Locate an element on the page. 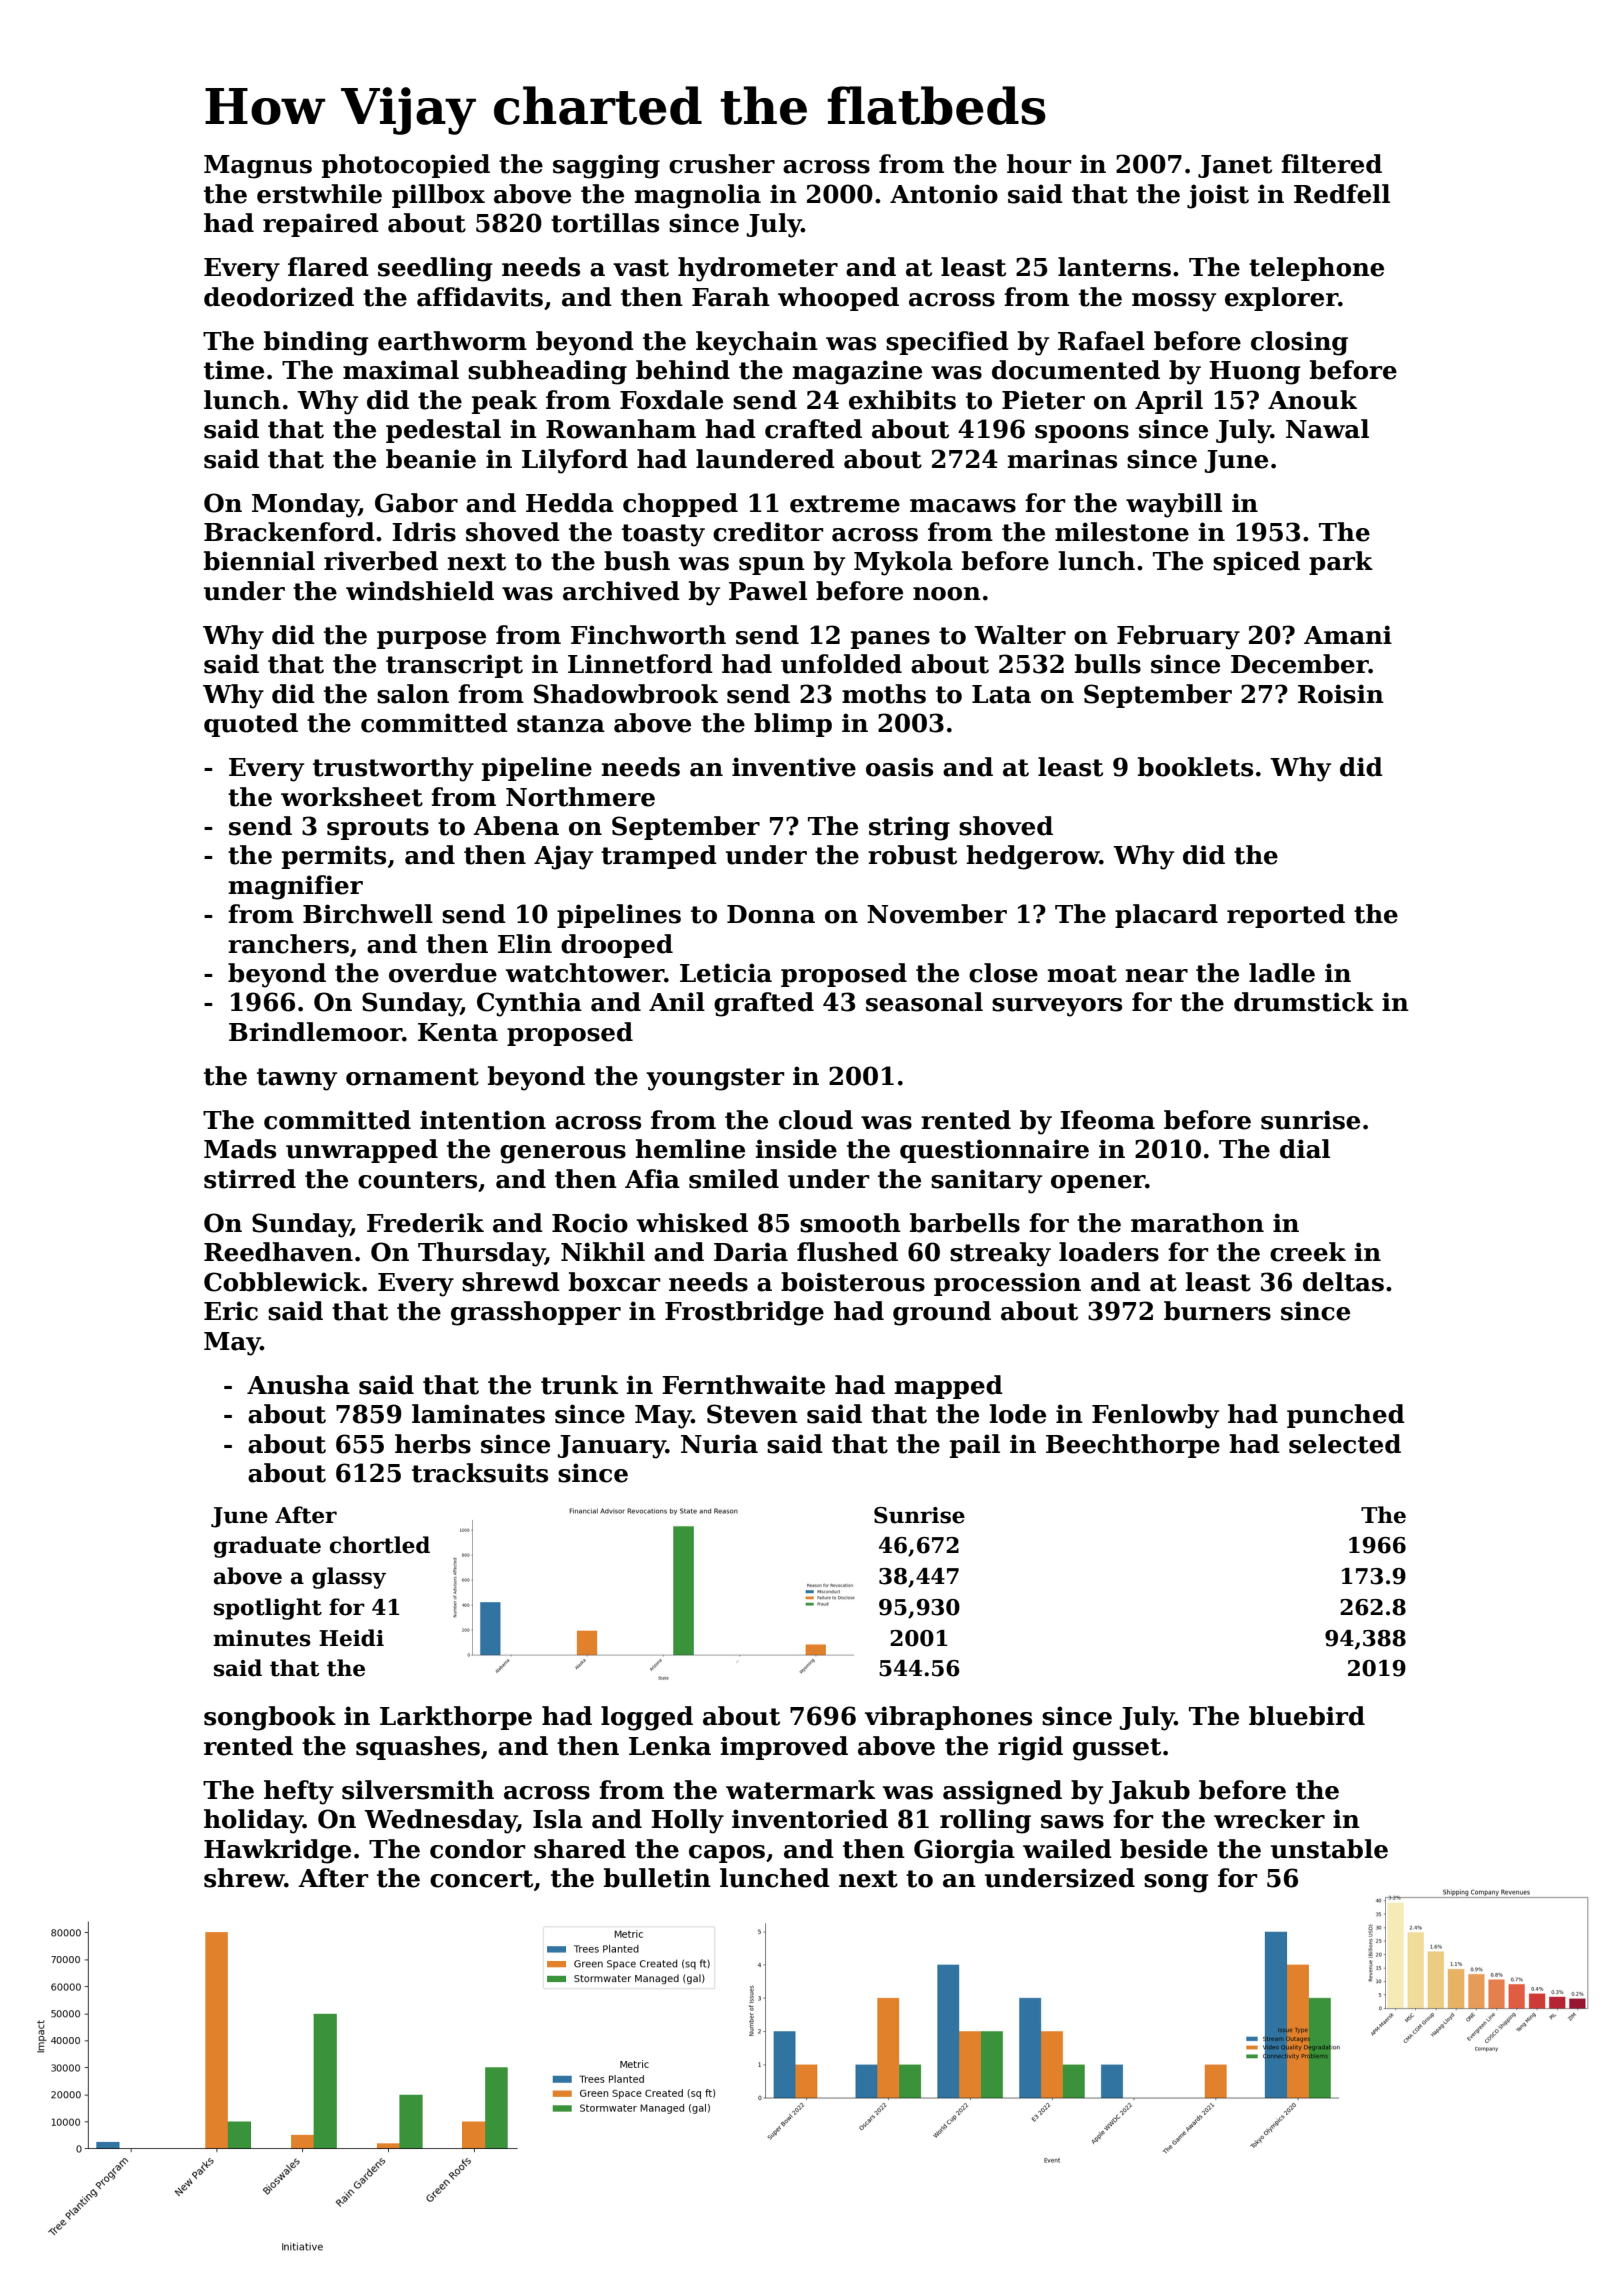 The image size is (1620, 2292). salon is located at coordinates (413, 694).
